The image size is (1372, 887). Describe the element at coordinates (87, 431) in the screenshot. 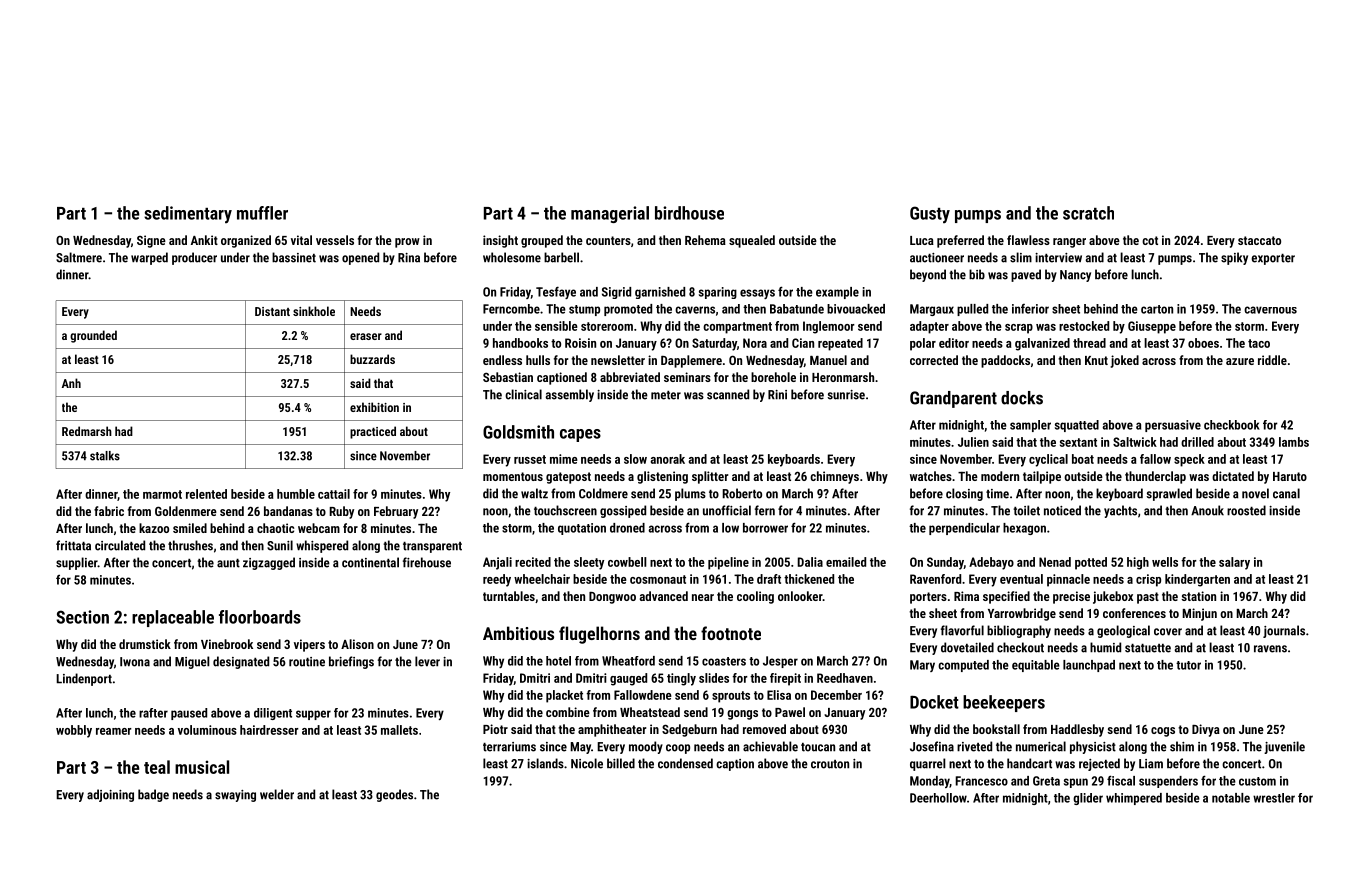

I see `Redmarsh` at that location.
